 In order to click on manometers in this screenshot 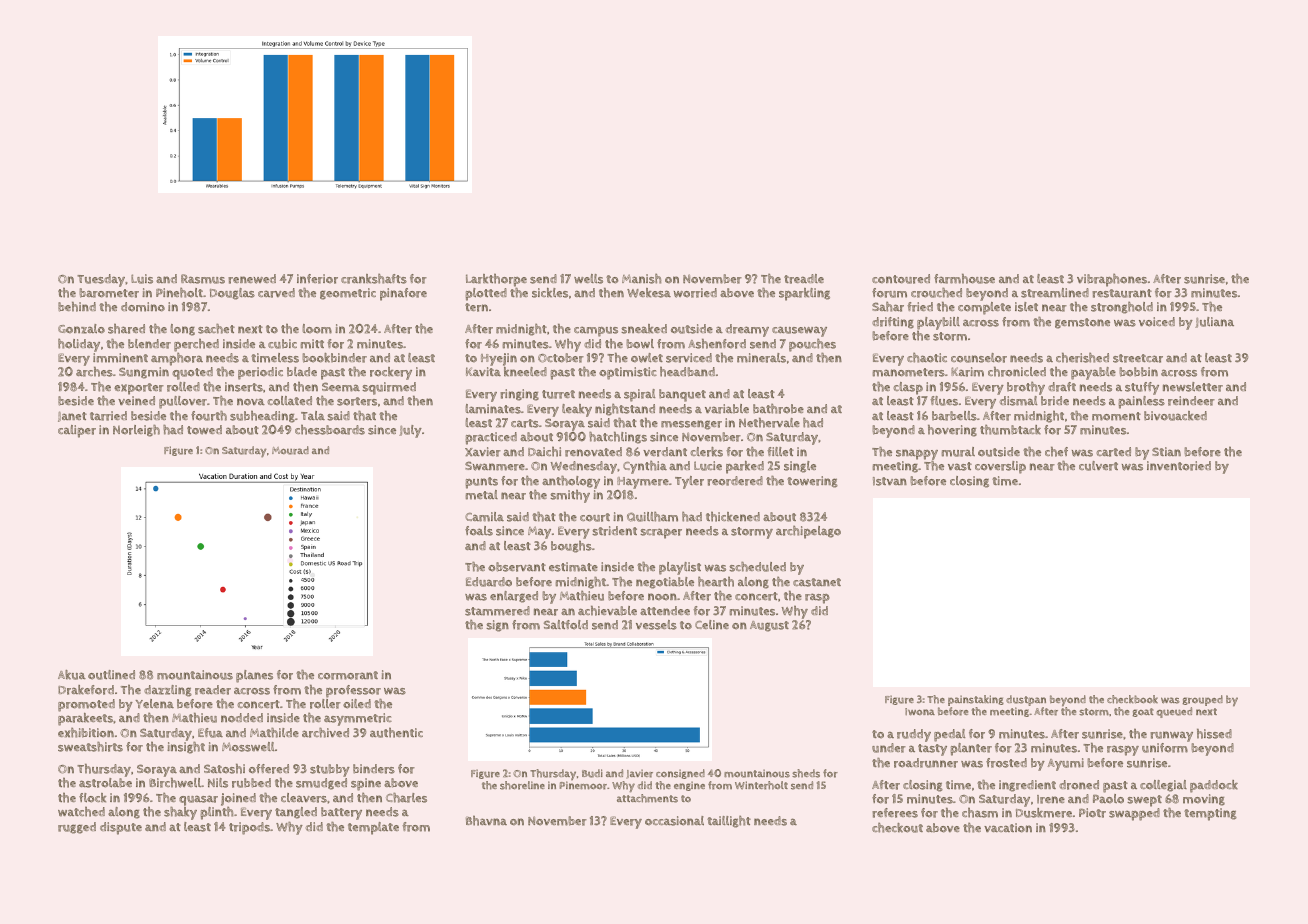, I will do `click(908, 372)`.
